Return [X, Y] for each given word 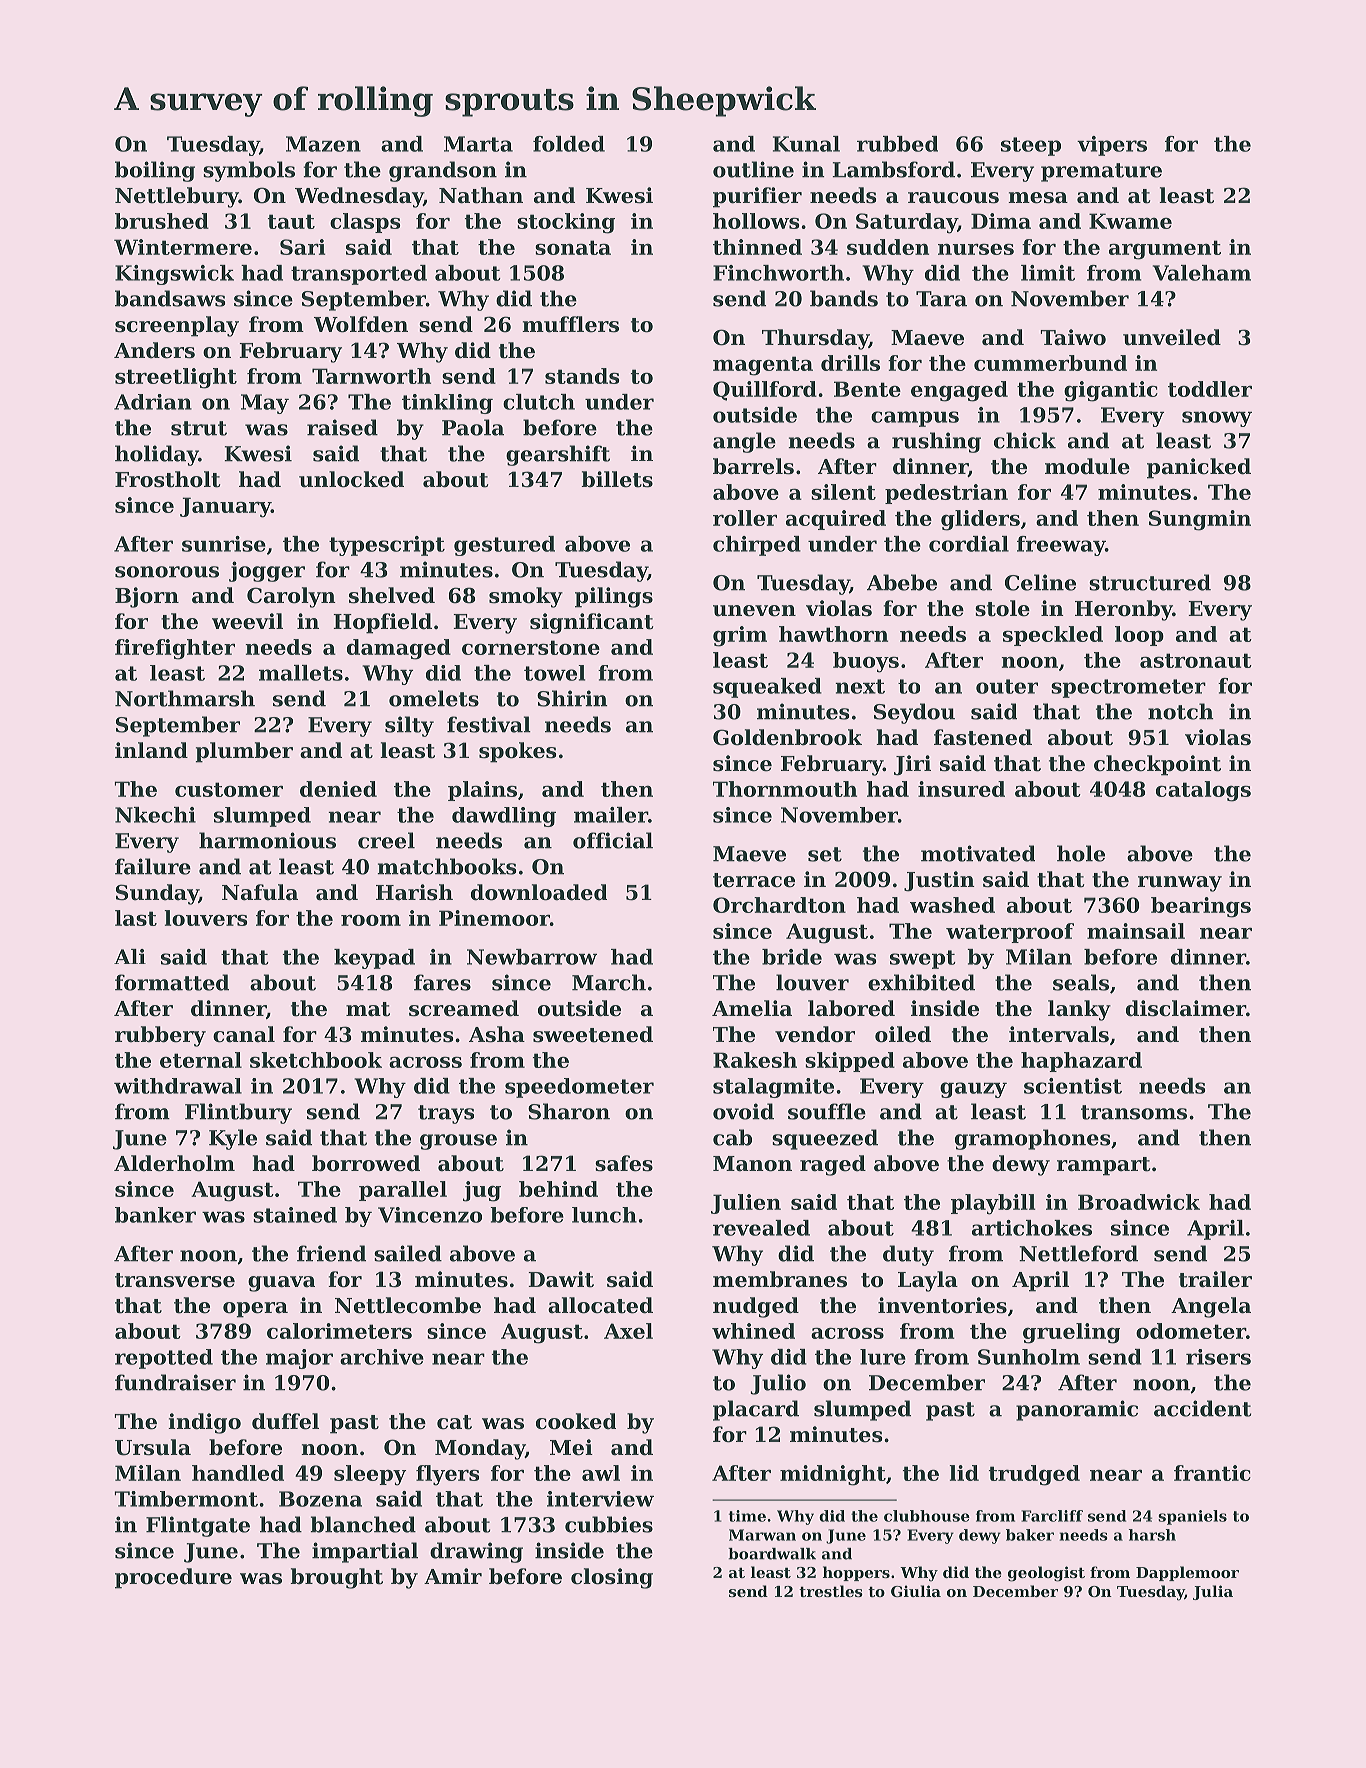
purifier [757, 197]
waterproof [1010, 933]
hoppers [856, 1573]
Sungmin [1200, 520]
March [609, 982]
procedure [173, 1578]
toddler [1210, 389]
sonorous [167, 572]
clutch [539, 402]
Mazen [323, 144]
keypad [374, 959]
